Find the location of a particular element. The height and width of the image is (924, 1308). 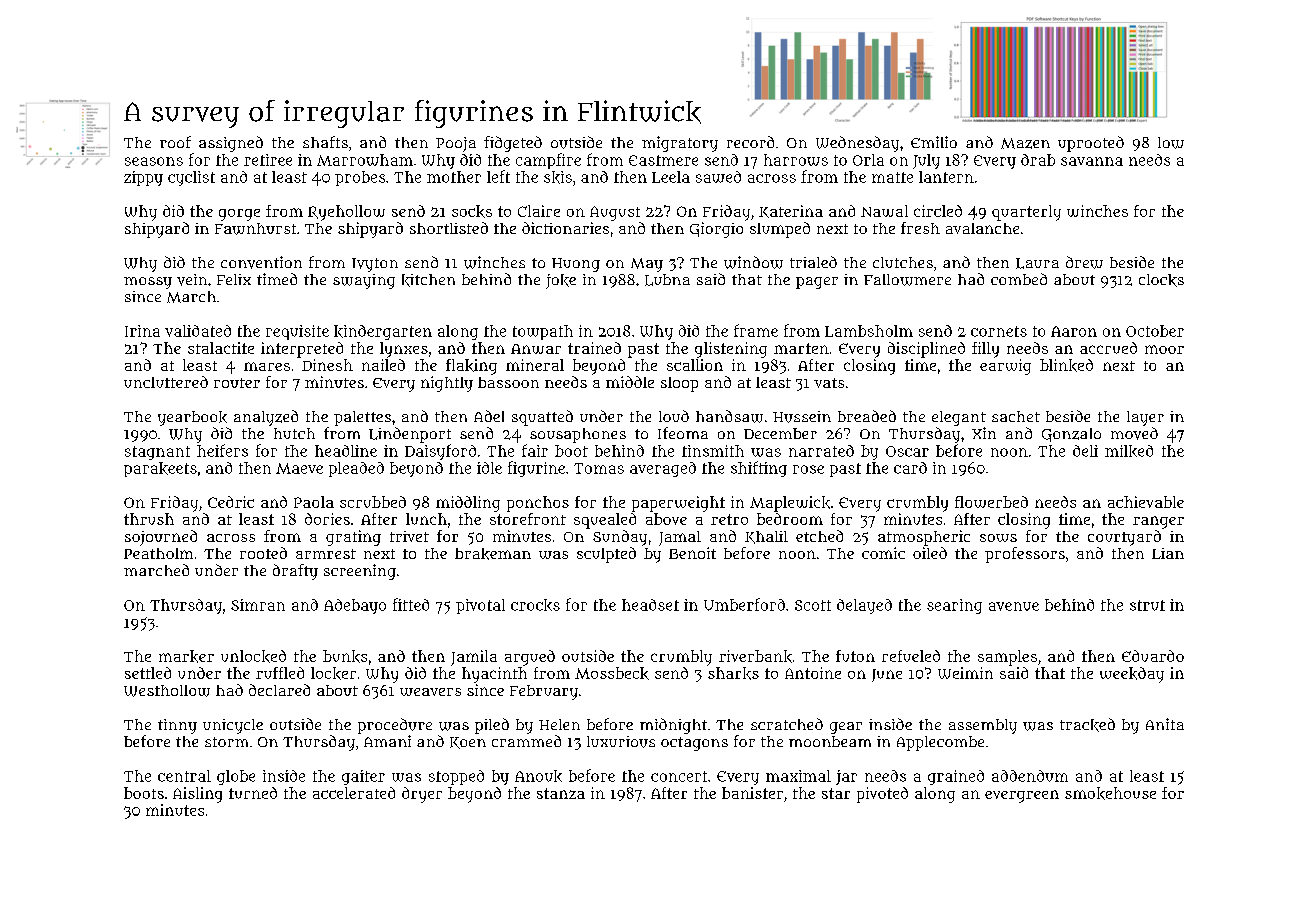

drew is located at coordinates (1084, 262).
